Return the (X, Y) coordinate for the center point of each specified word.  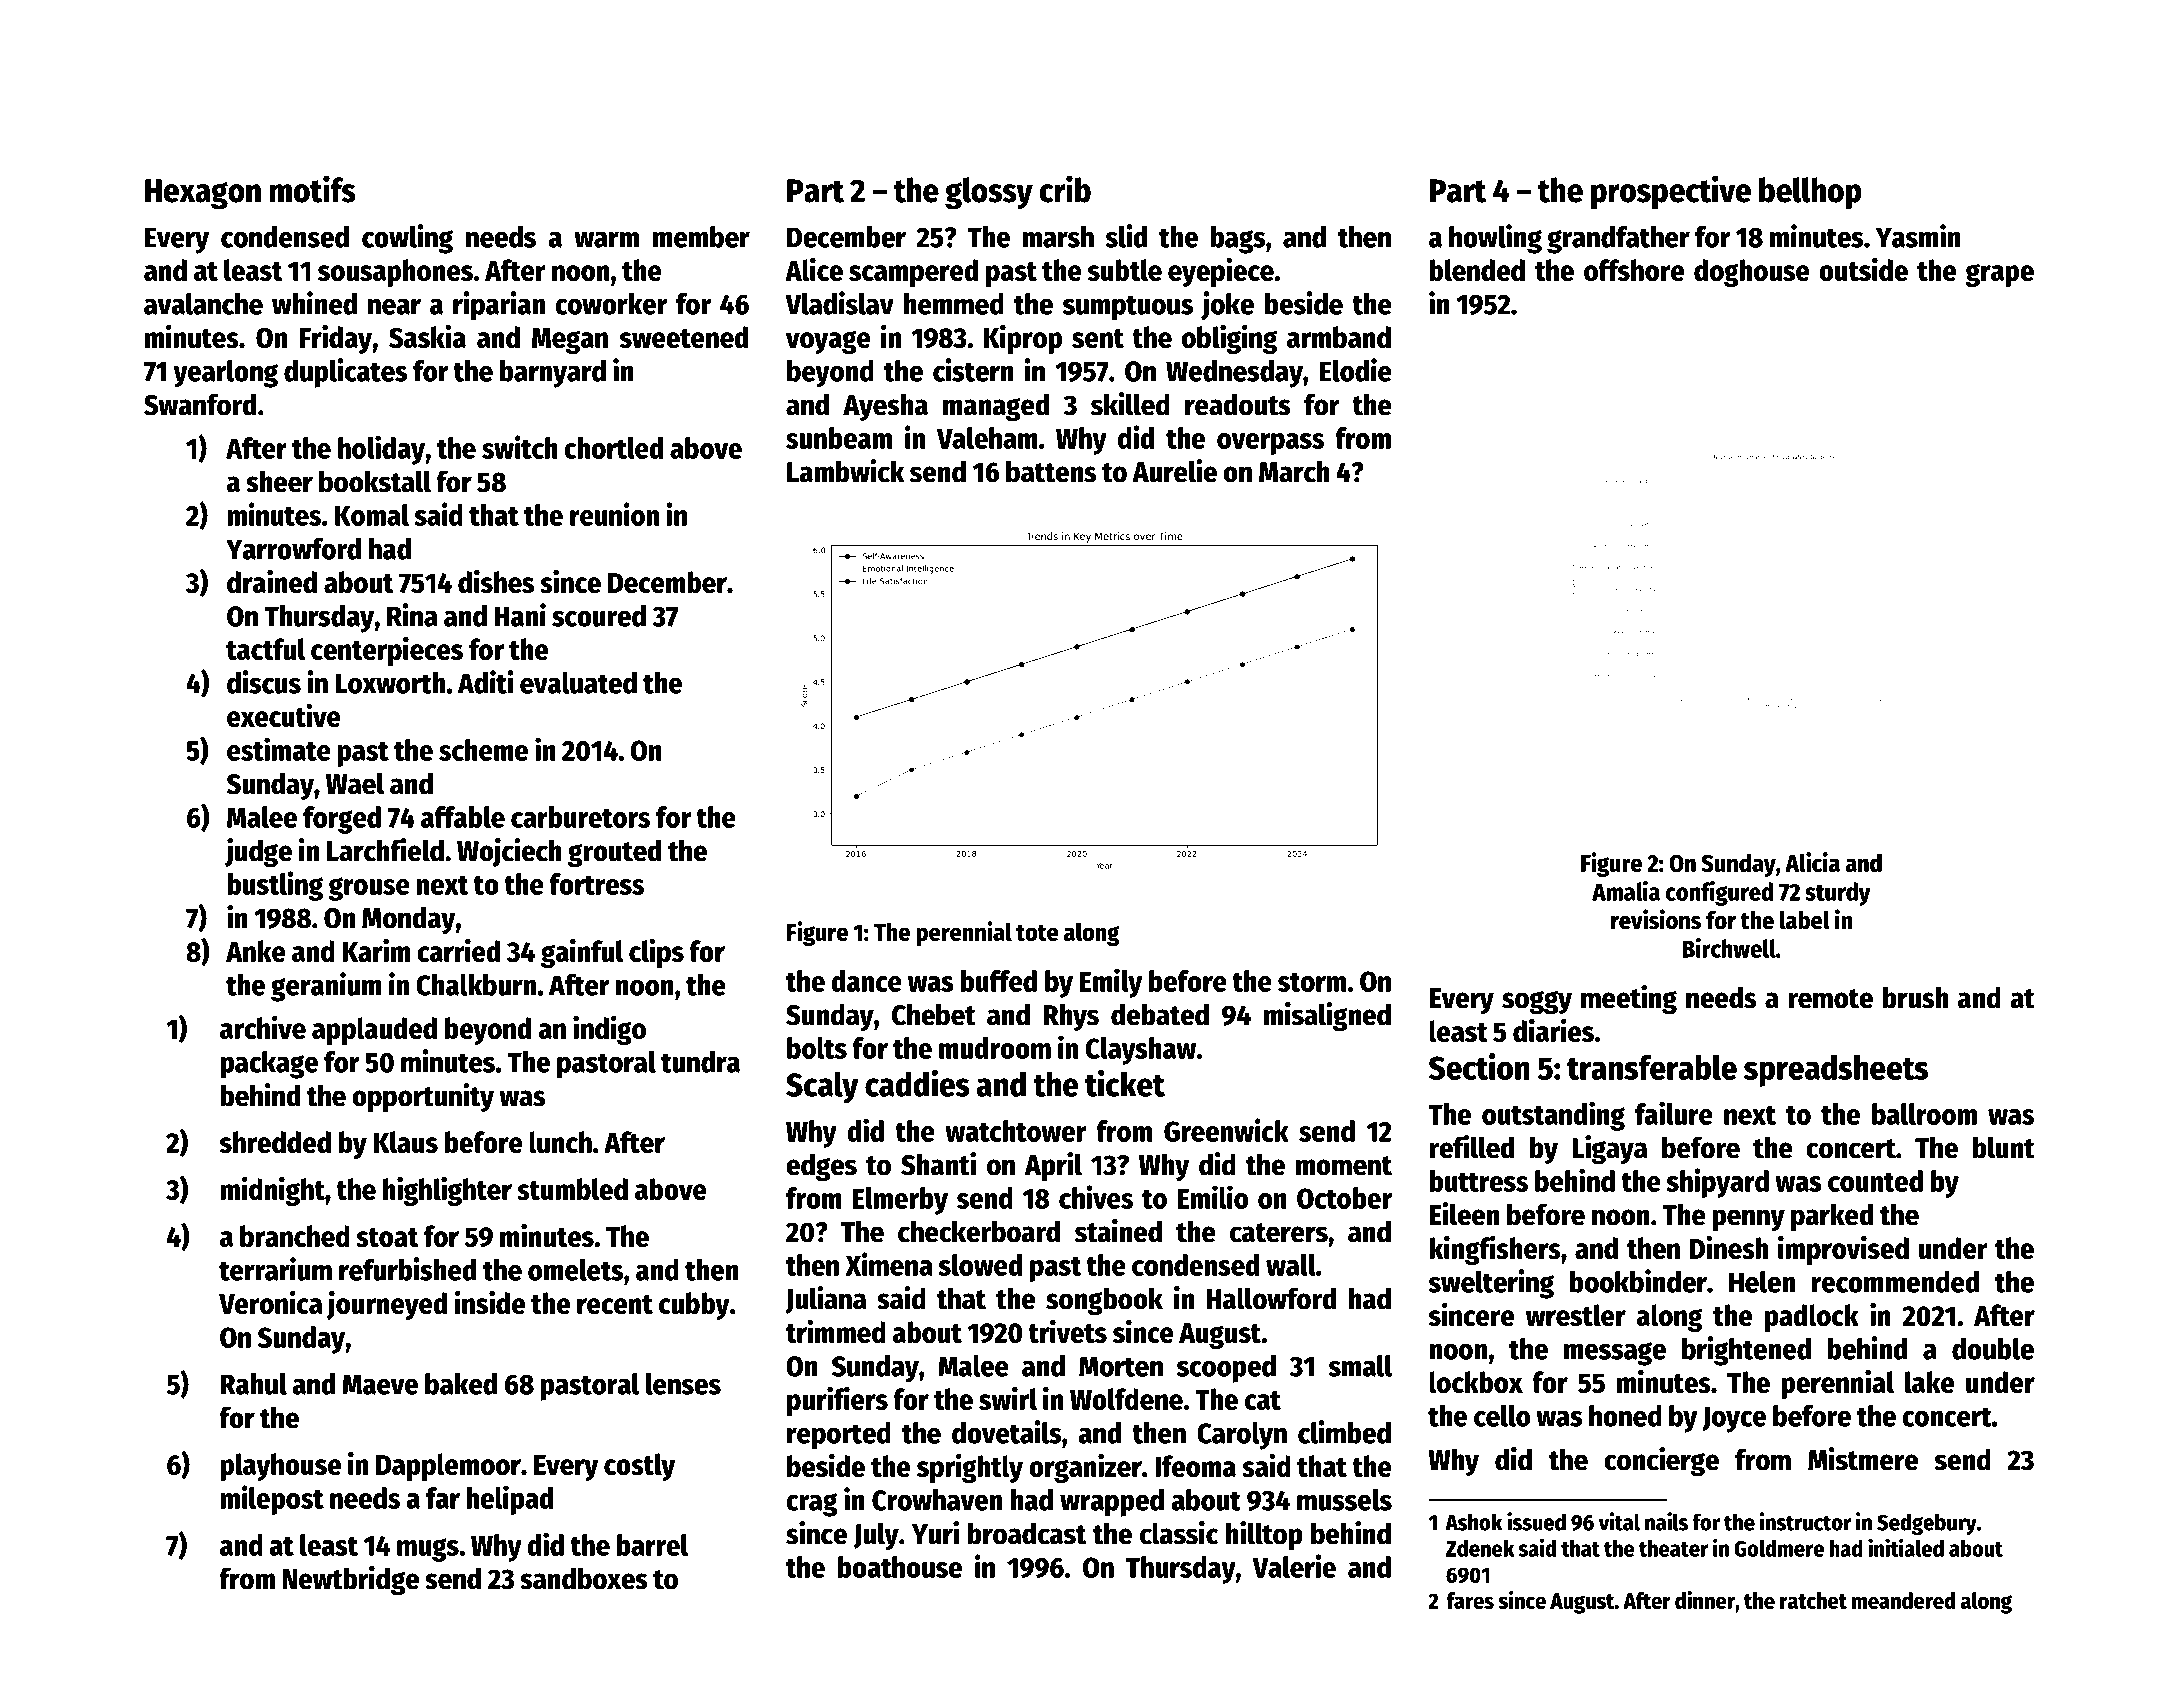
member (701, 237)
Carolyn (1242, 1436)
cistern (973, 370)
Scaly (822, 1087)
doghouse (1751, 273)
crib (1065, 189)
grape (1999, 275)
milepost (272, 1500)
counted (1875, 1181)
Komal (372, 515)
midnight (272, 1191)
